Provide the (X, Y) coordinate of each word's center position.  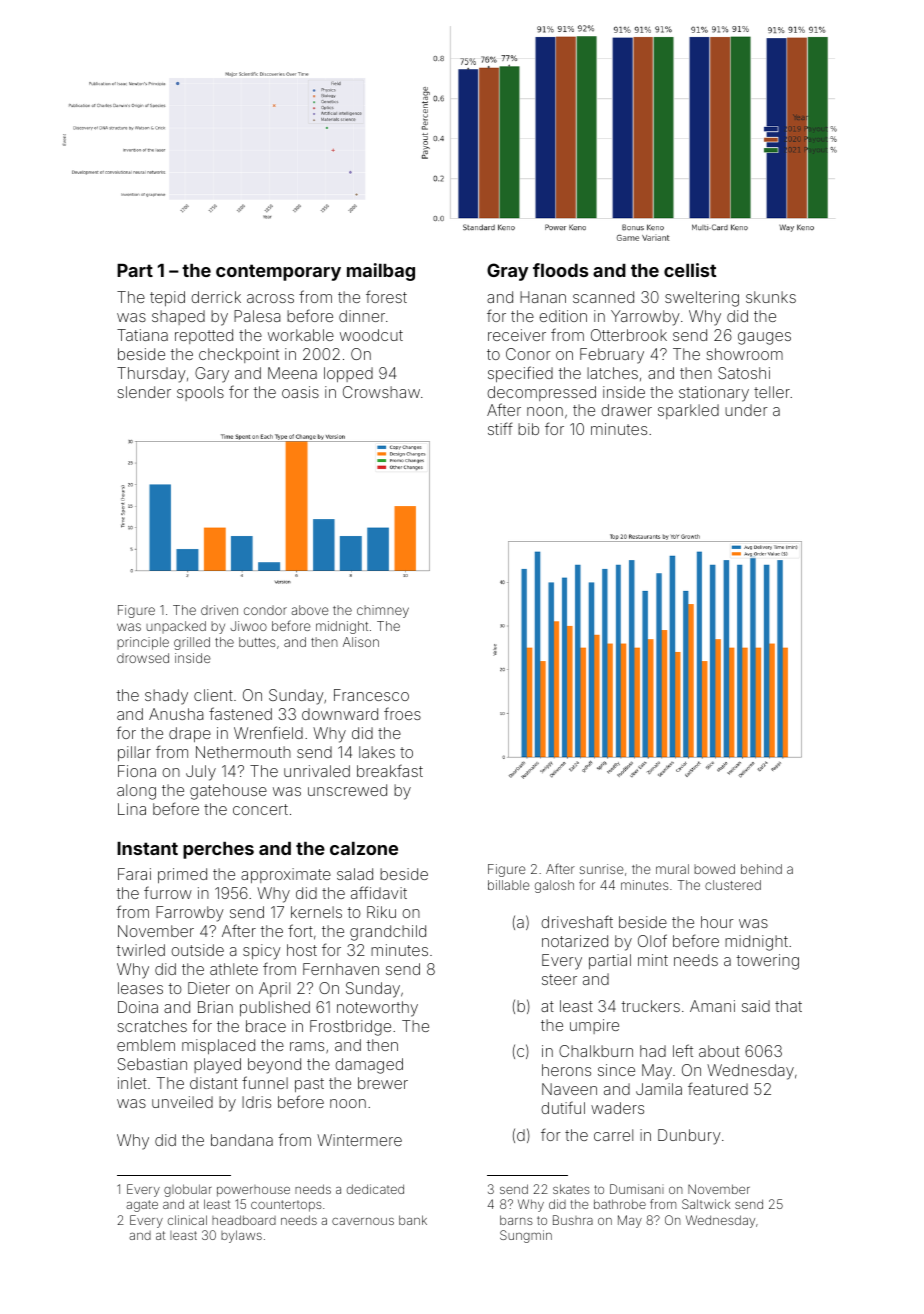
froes (402, 713)
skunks (771, 297)
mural (672, 869)
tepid (167, 298)
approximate (286, 875)
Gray (507, 272)
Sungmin (526, 1236)
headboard (244, 1220)
